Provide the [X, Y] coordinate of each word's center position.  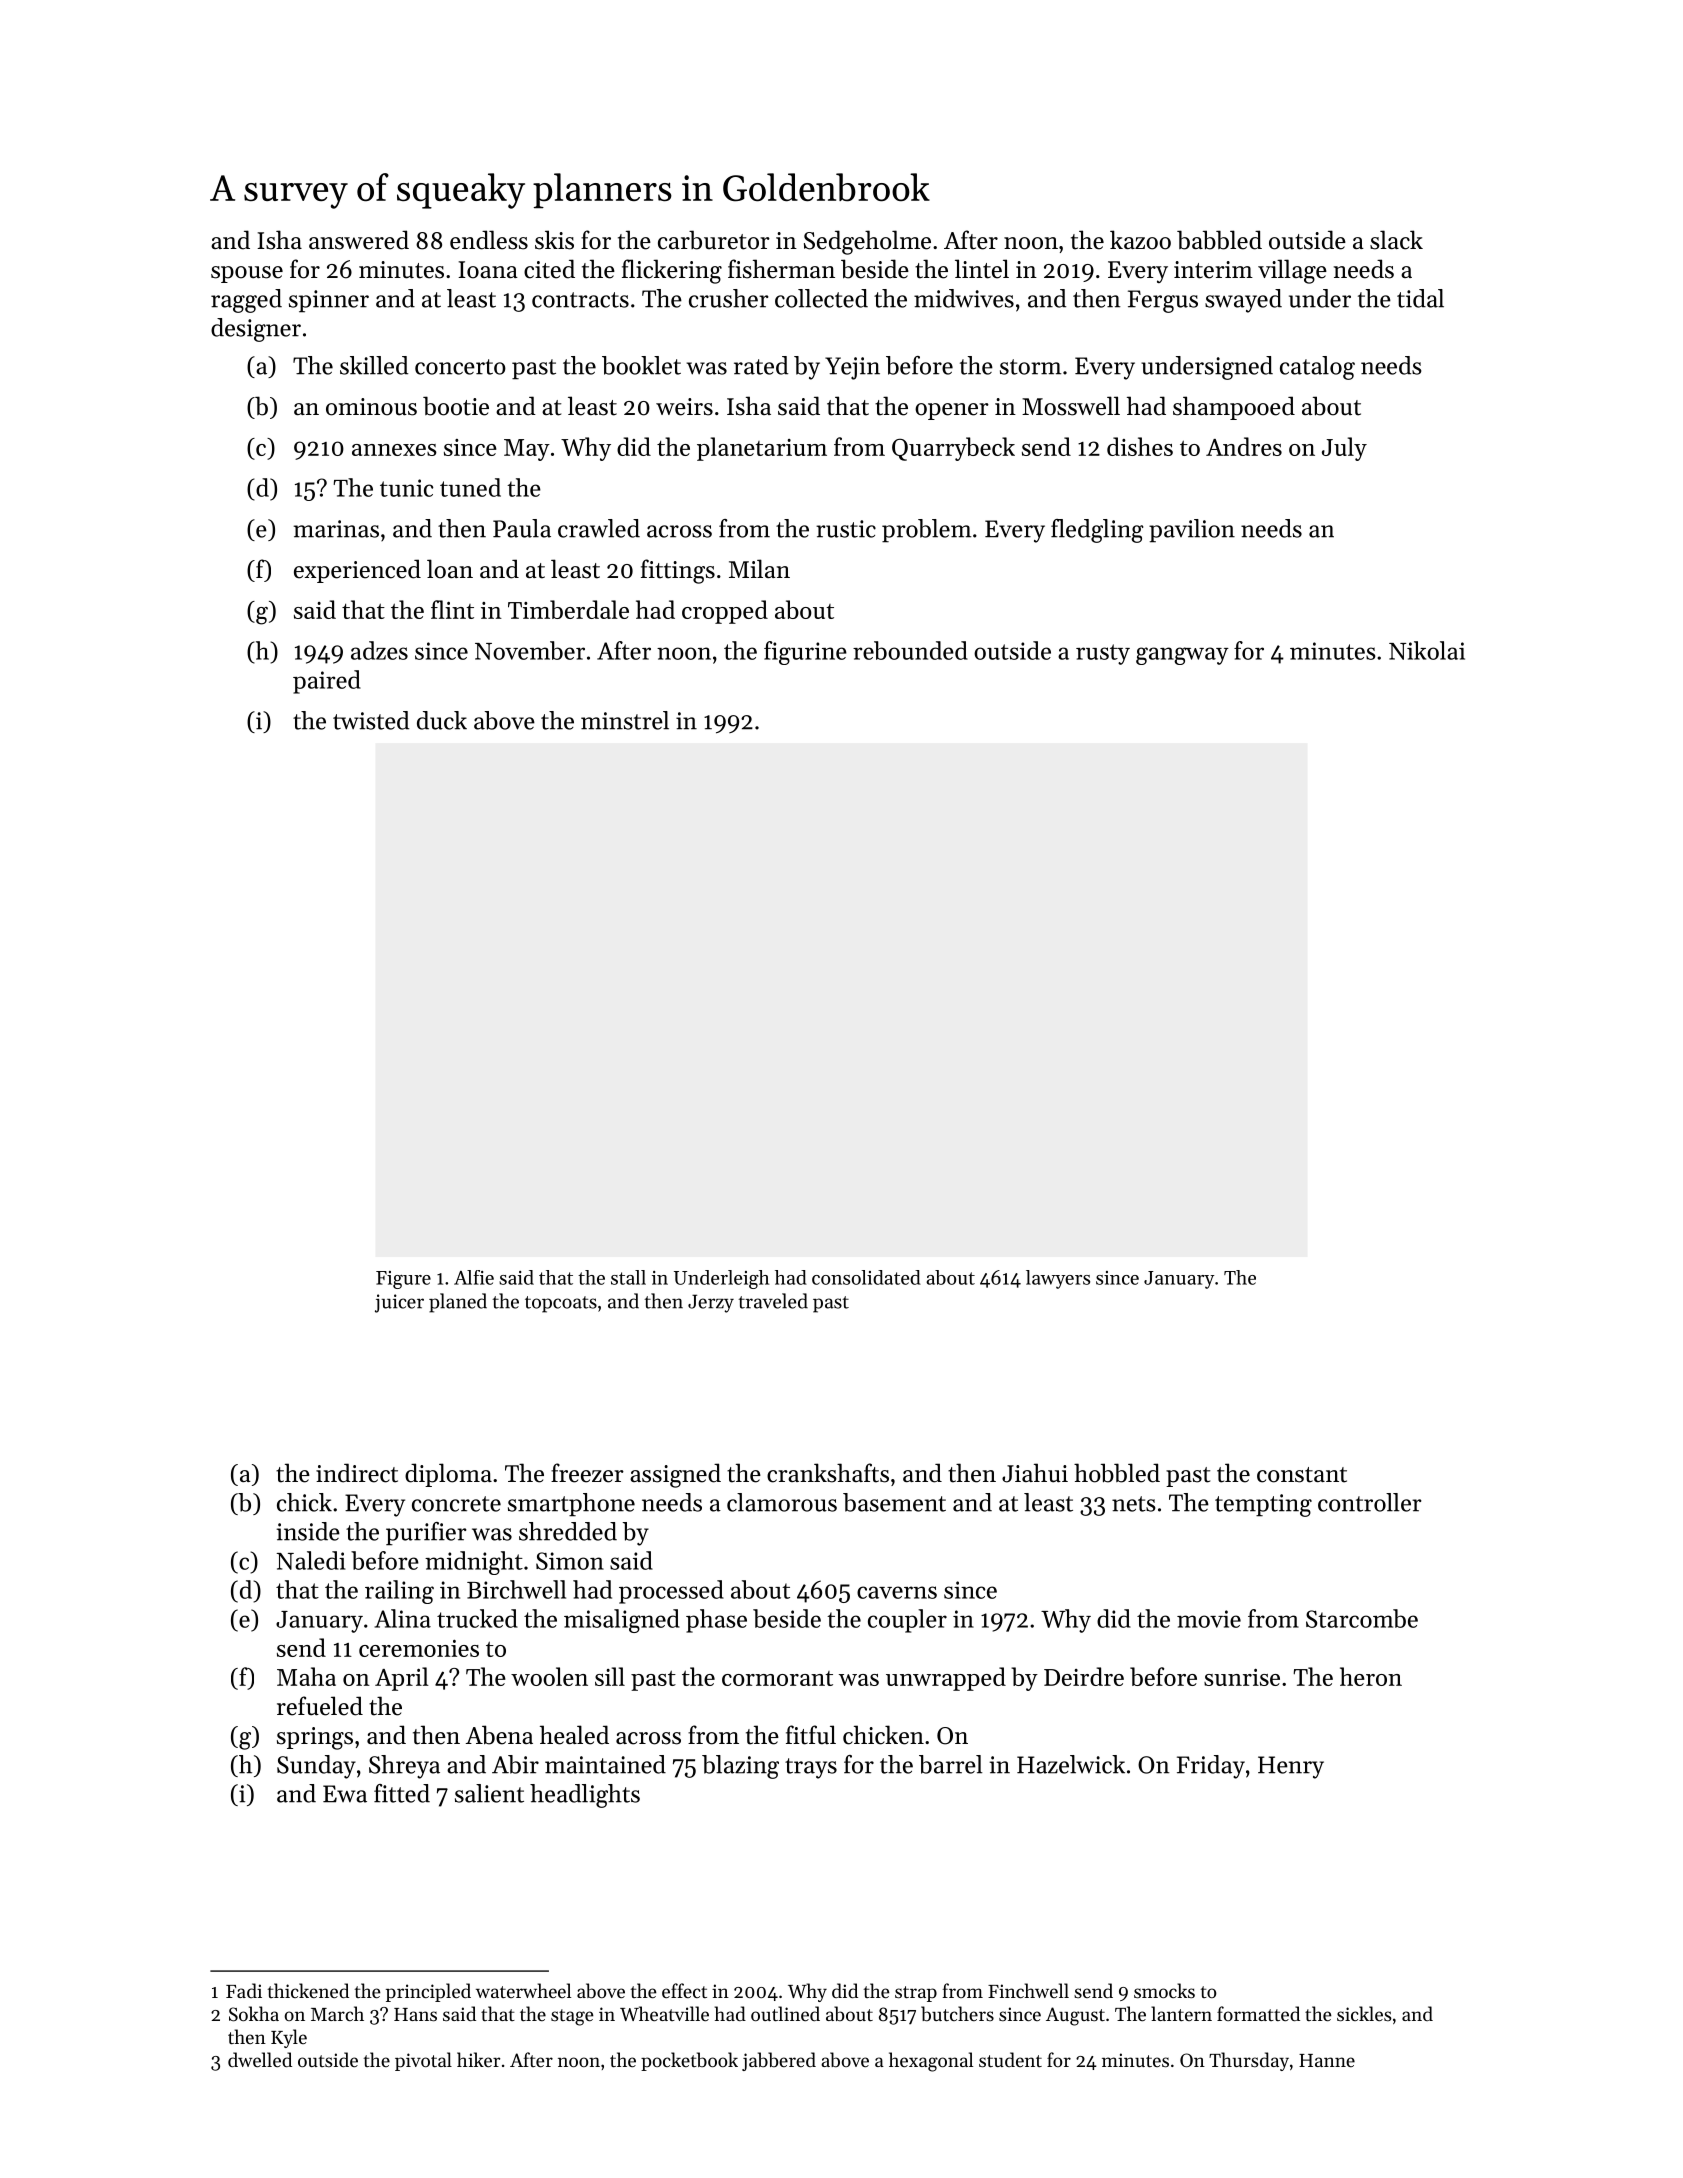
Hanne [1327, 2060]
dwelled [260, 2059]
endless [489, 240]
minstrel [625, 720]
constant [1302, 1475]
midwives [964, 298]
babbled [1219, 240]
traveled [773, 1301]
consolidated [866, 1277]
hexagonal [931, 2062]
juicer [399, 1303]
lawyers [1058, 1279]
